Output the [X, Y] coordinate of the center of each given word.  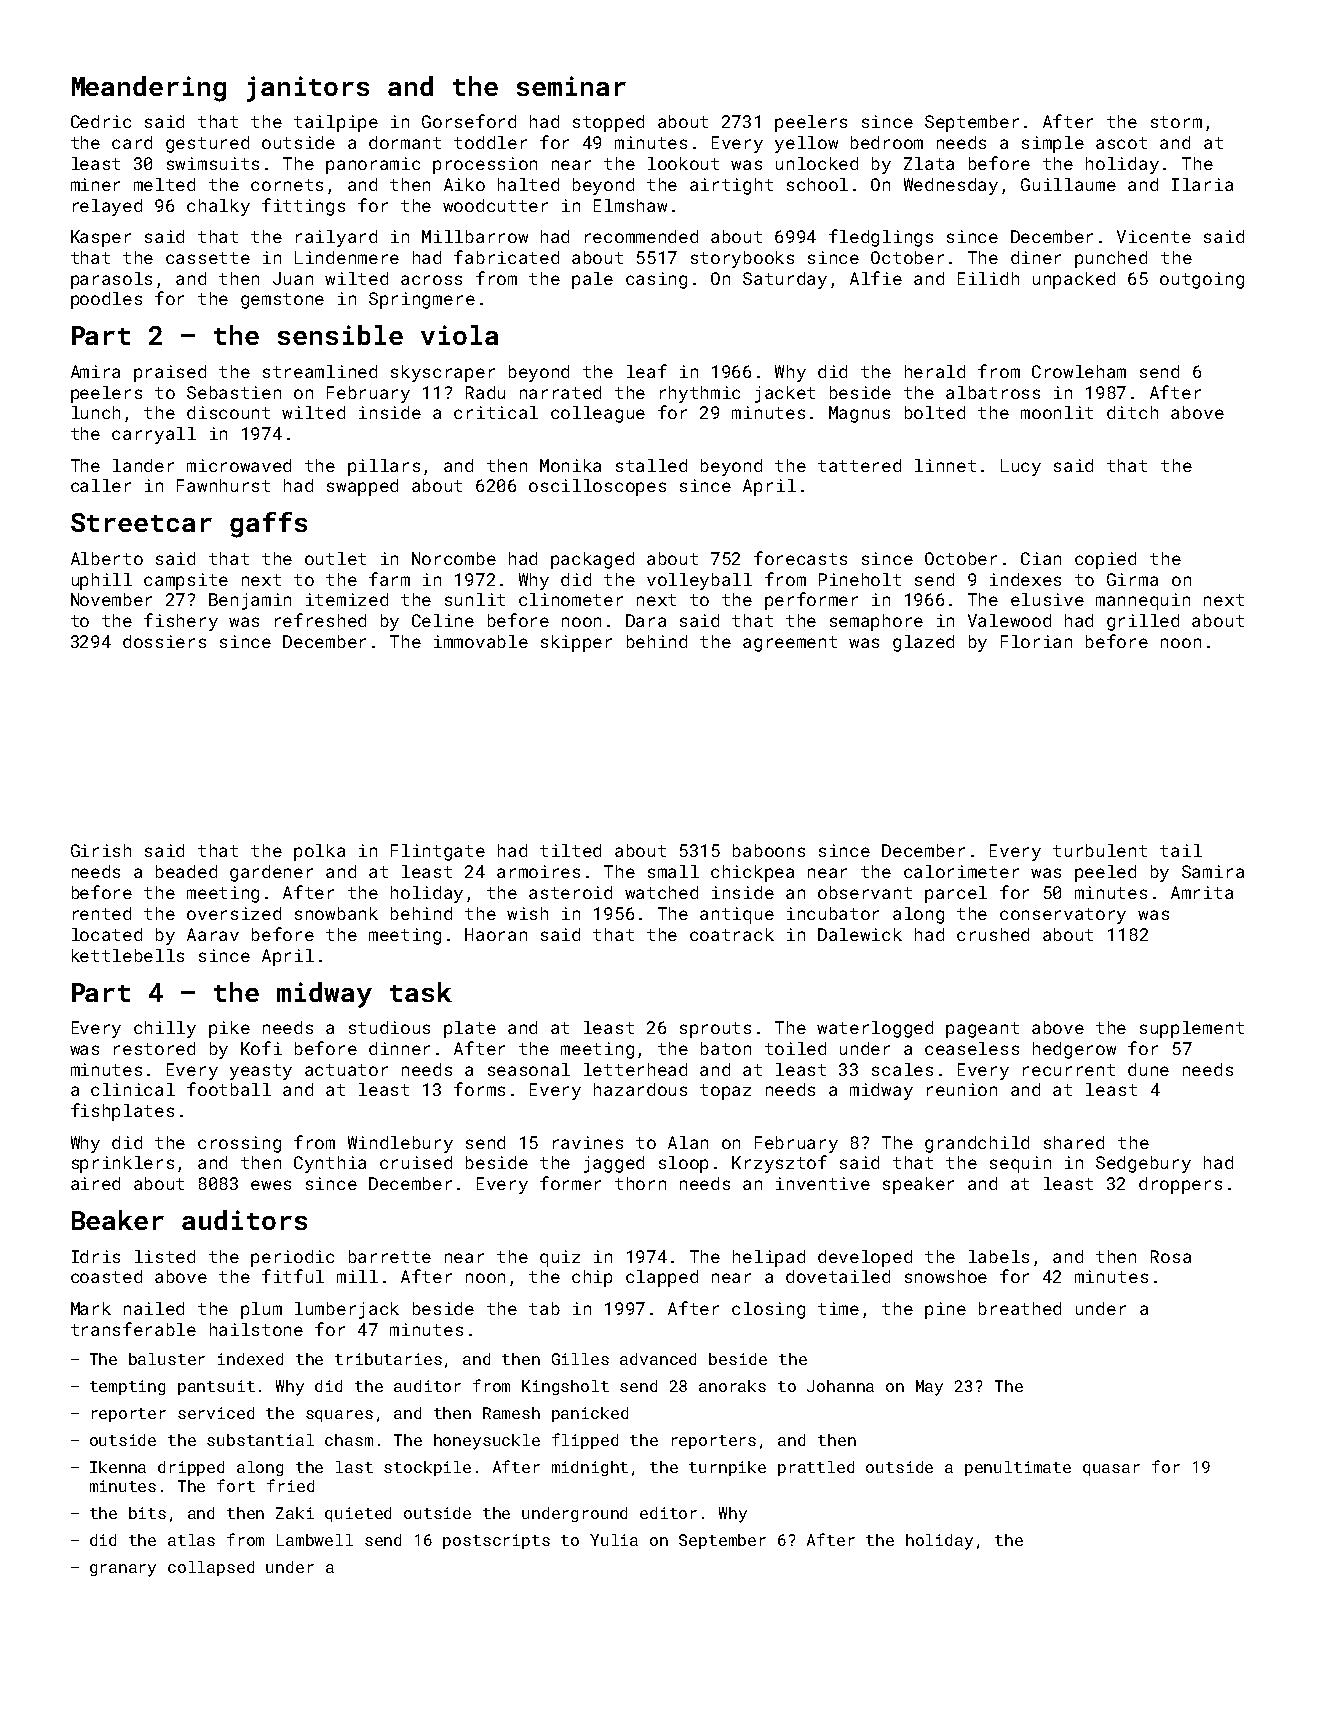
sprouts [715, 1030]
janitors [308, 89]
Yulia [614, 1540]
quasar [1111, 1470]
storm [1176, 122]
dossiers [164, 641]
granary [123, 1570]
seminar [571, 86]
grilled [1143, 622]
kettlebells [128, 955]
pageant [982, 1030]
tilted [570, 850]
